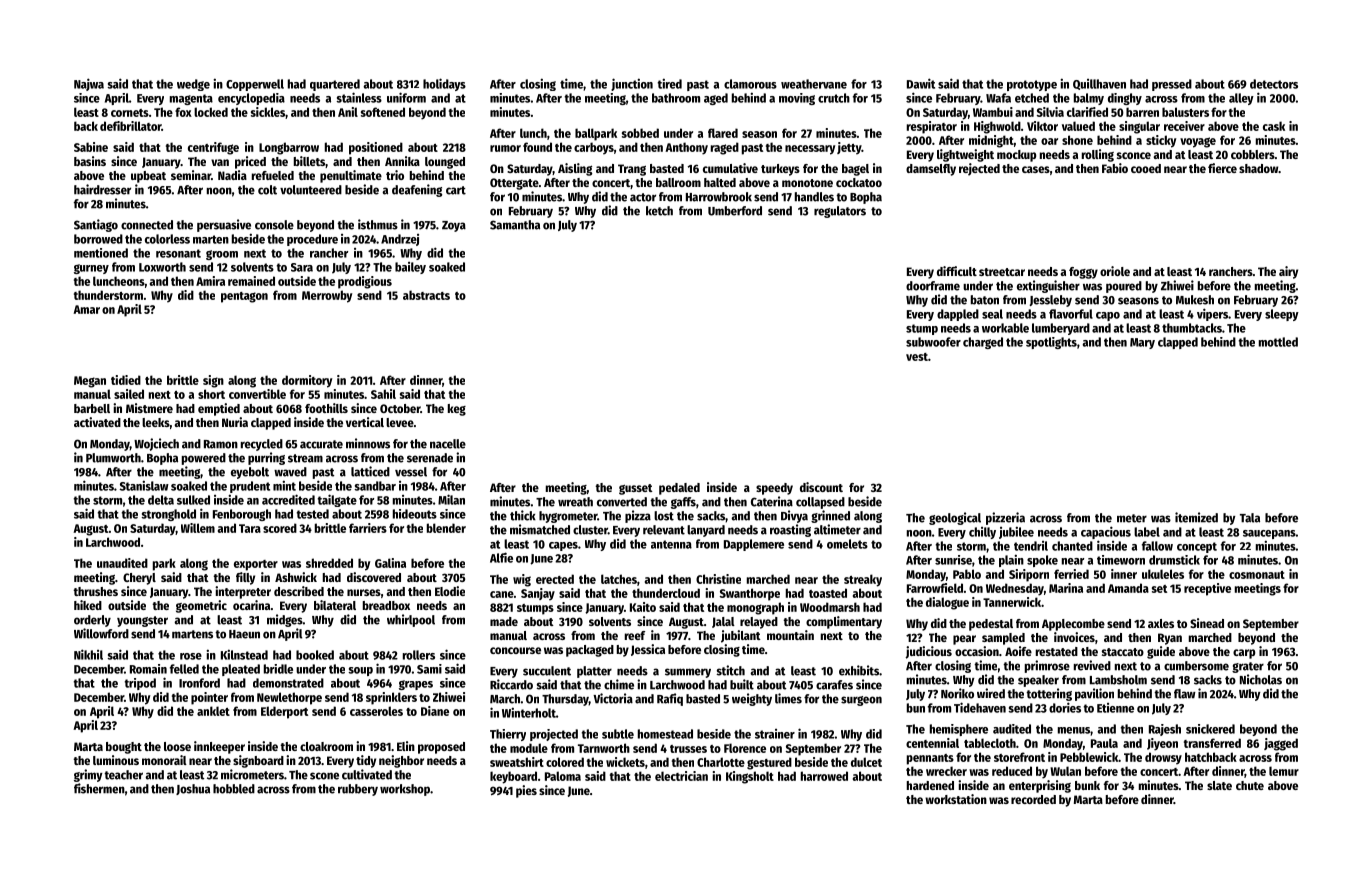 The height and width of the screenshot is (887, 1372). I want to click on gurney, so click(91, 269).
